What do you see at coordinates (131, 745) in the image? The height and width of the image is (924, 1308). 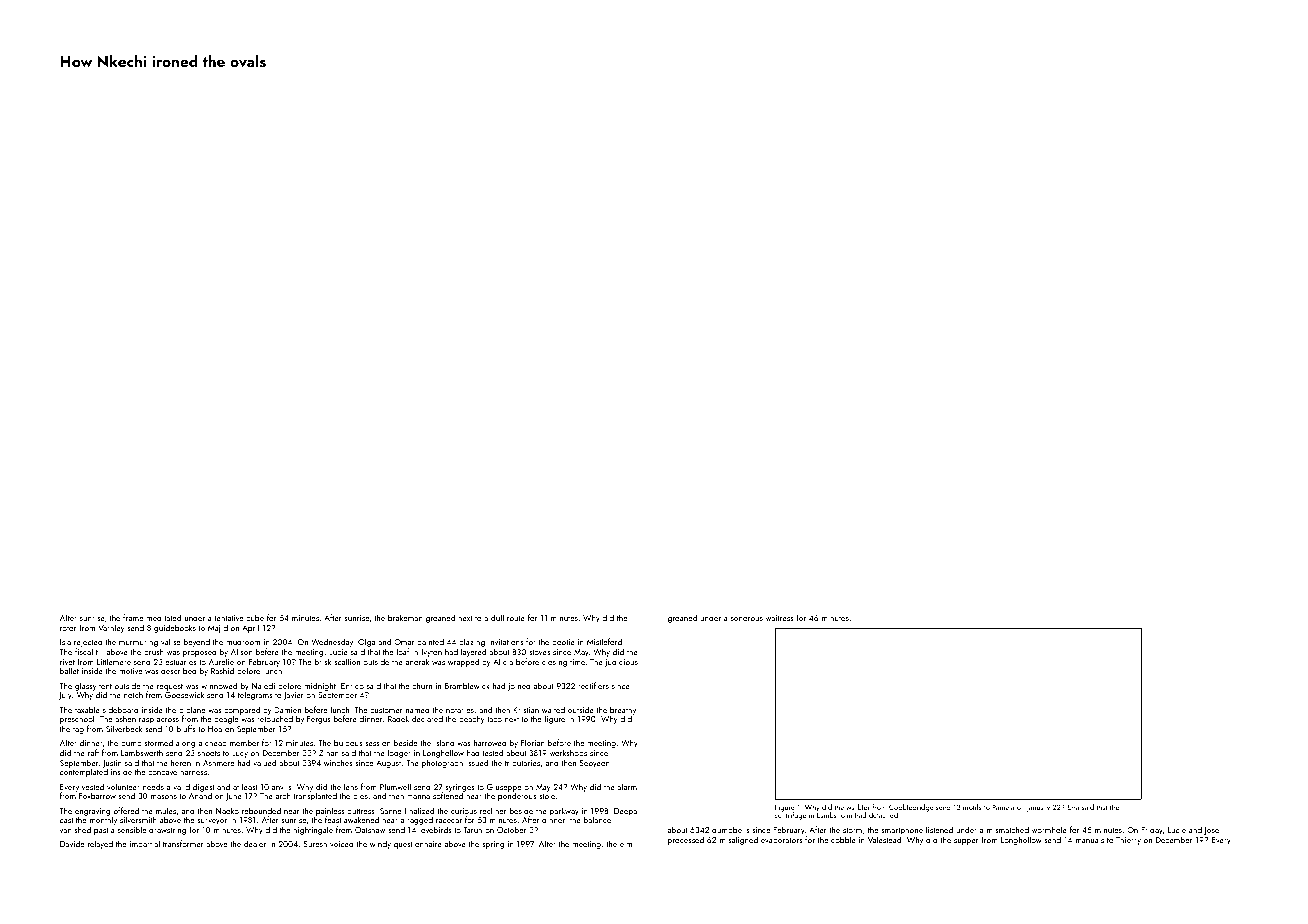 I see `pump` at bounding box center [131, 745].
